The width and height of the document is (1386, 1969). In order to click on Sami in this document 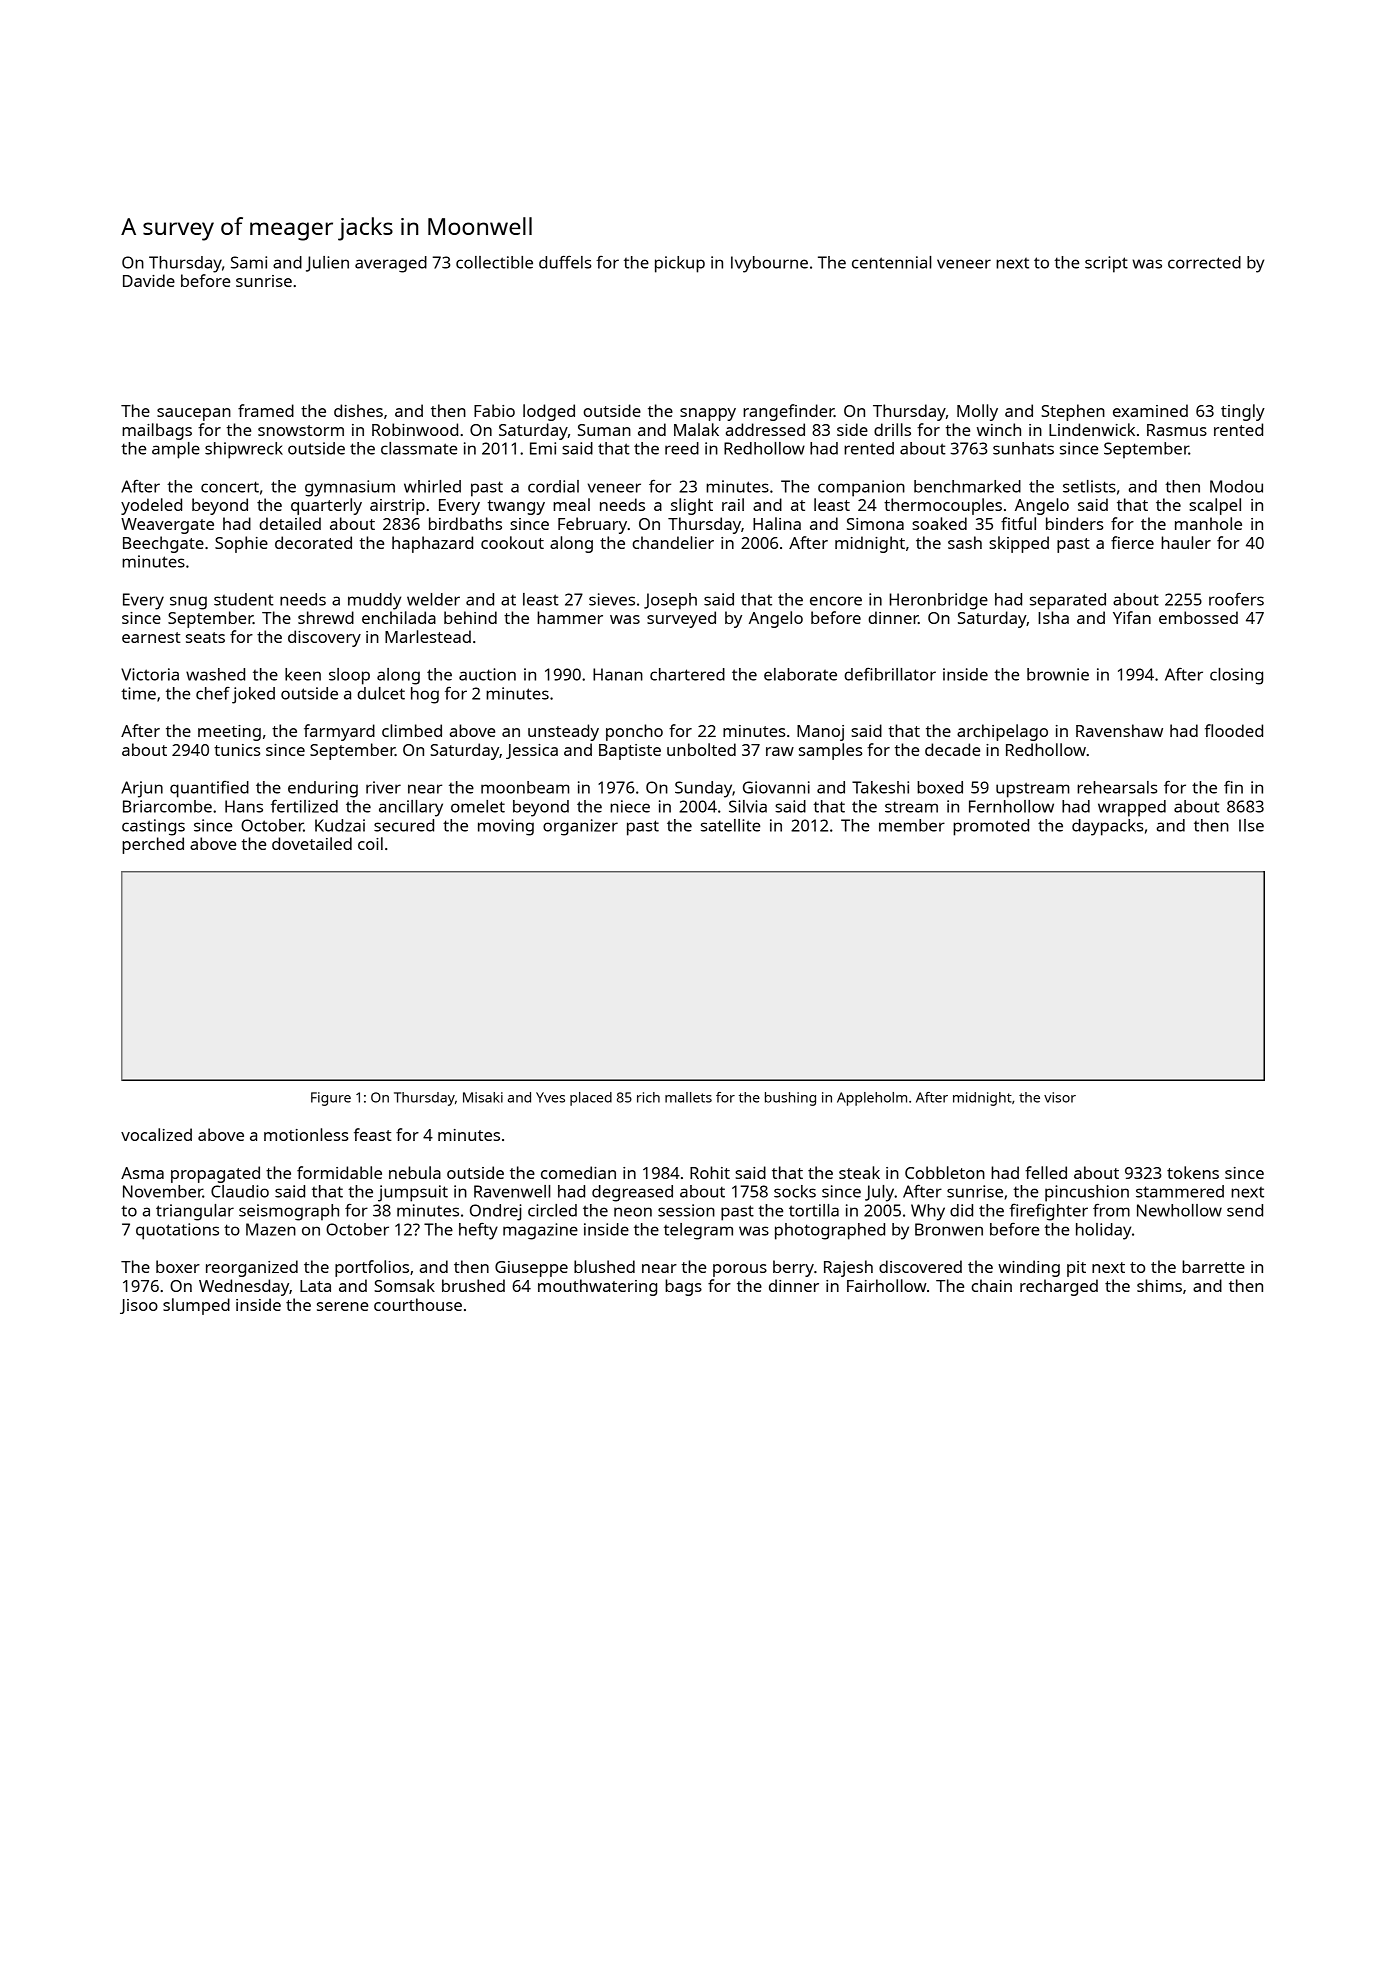, I will do `click(249, 262)`.
